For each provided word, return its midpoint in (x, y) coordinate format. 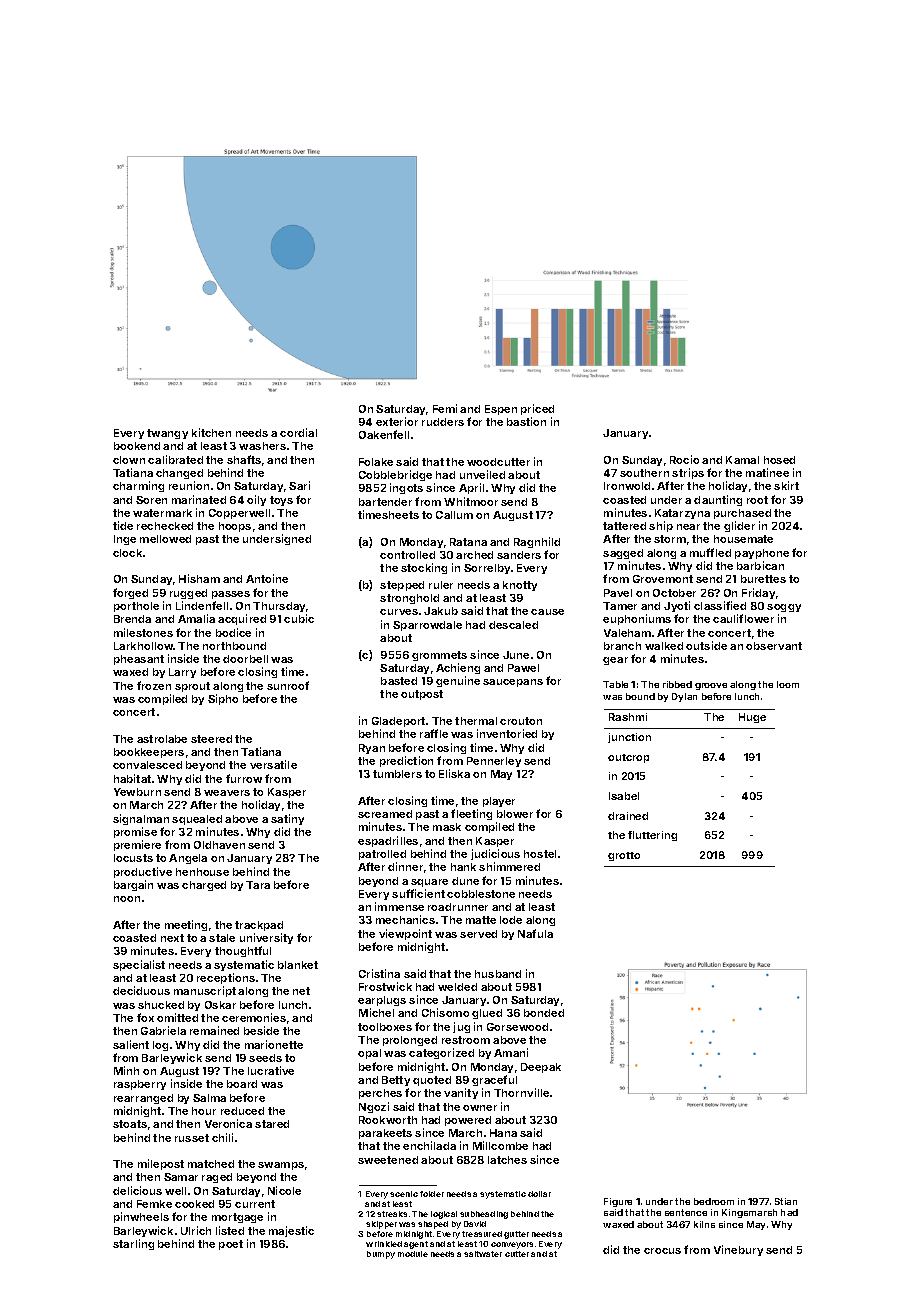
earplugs (382, 1001)
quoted (432, 1081)
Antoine (267, 578)
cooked (194, 1204)
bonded (544, 1013)
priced (537, 409)
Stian (786, 1201)
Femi (445, 408)
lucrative (271, 1070)
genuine (458, 681)
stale (222, 938)
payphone (762, 554)
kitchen (211, 432)
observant (774, 646)
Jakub (441, 611)
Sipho (223, 699)
